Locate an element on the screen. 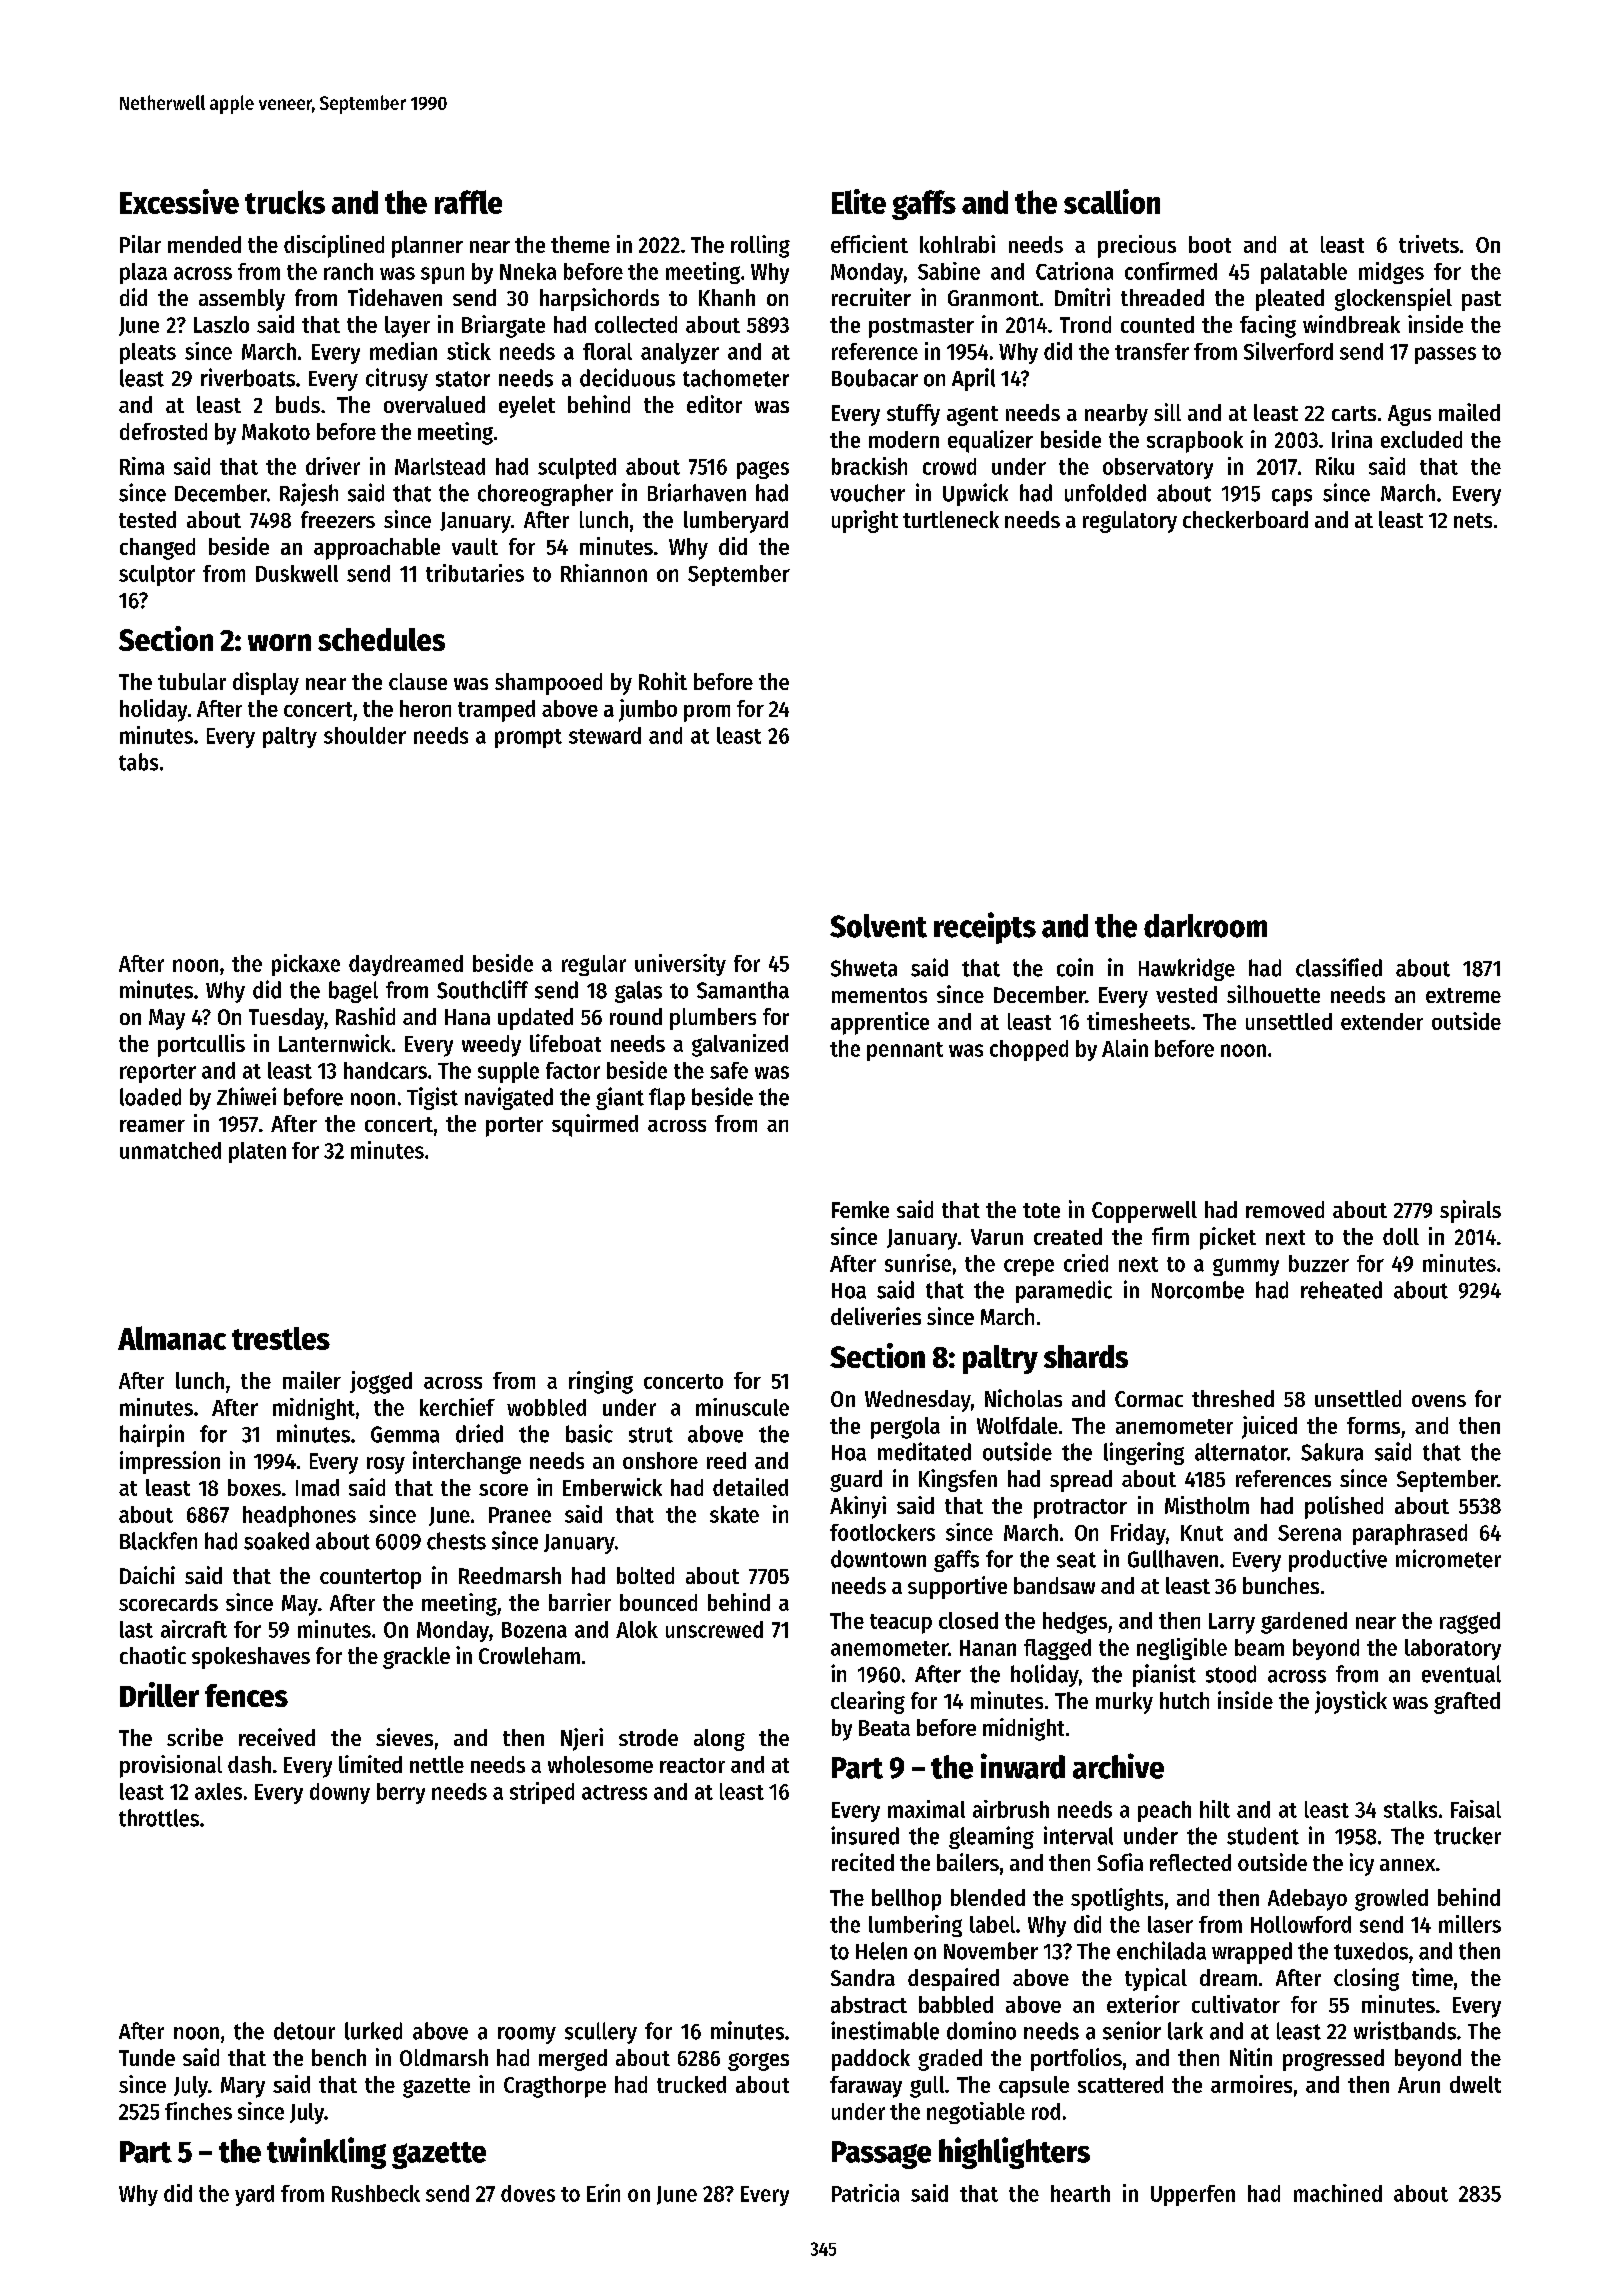 Image resolution: width=1620 pixels, height=2292 pixels. darkroom is located at coordinates (1205, 926).
